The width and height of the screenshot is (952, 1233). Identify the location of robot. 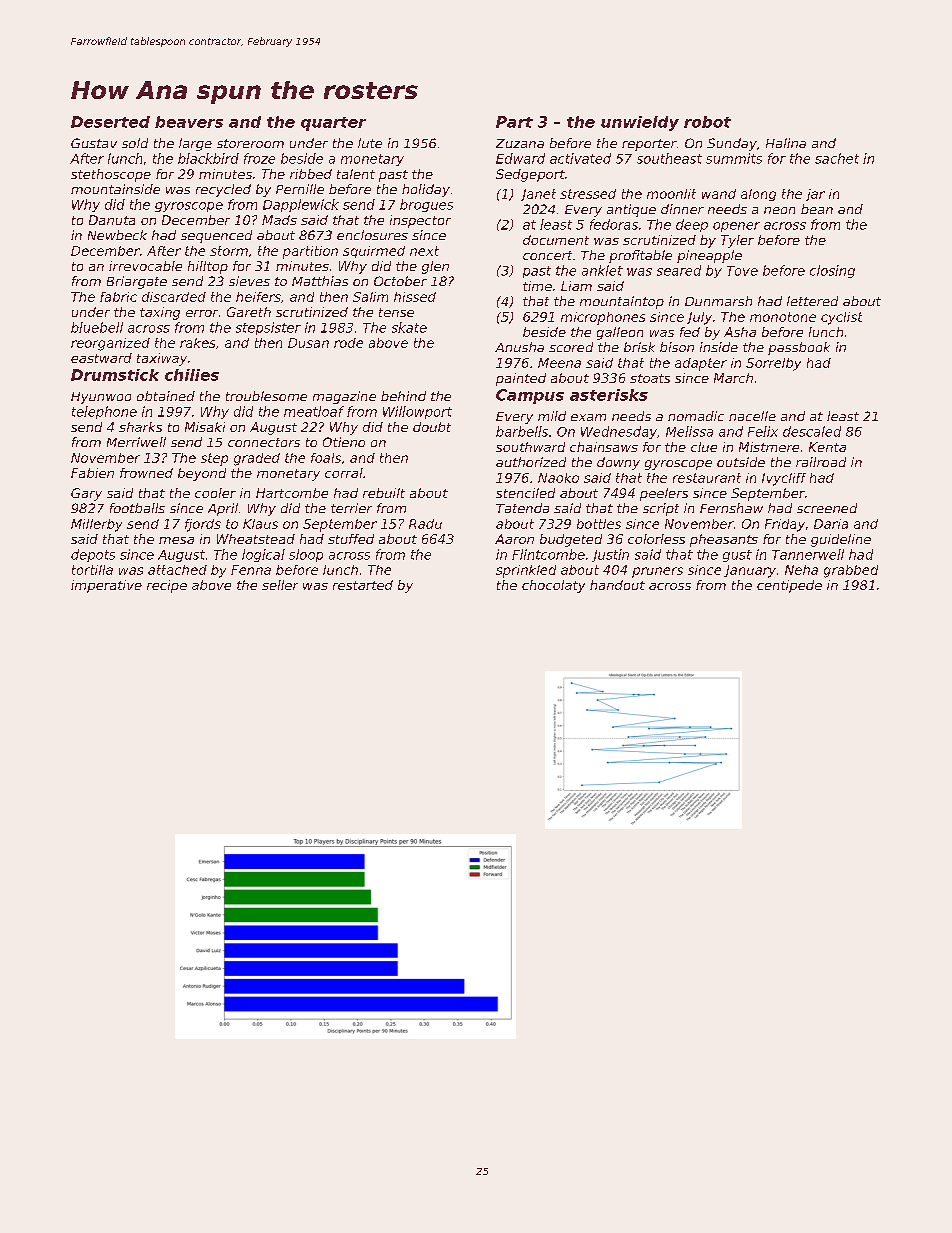
(707, 122).
